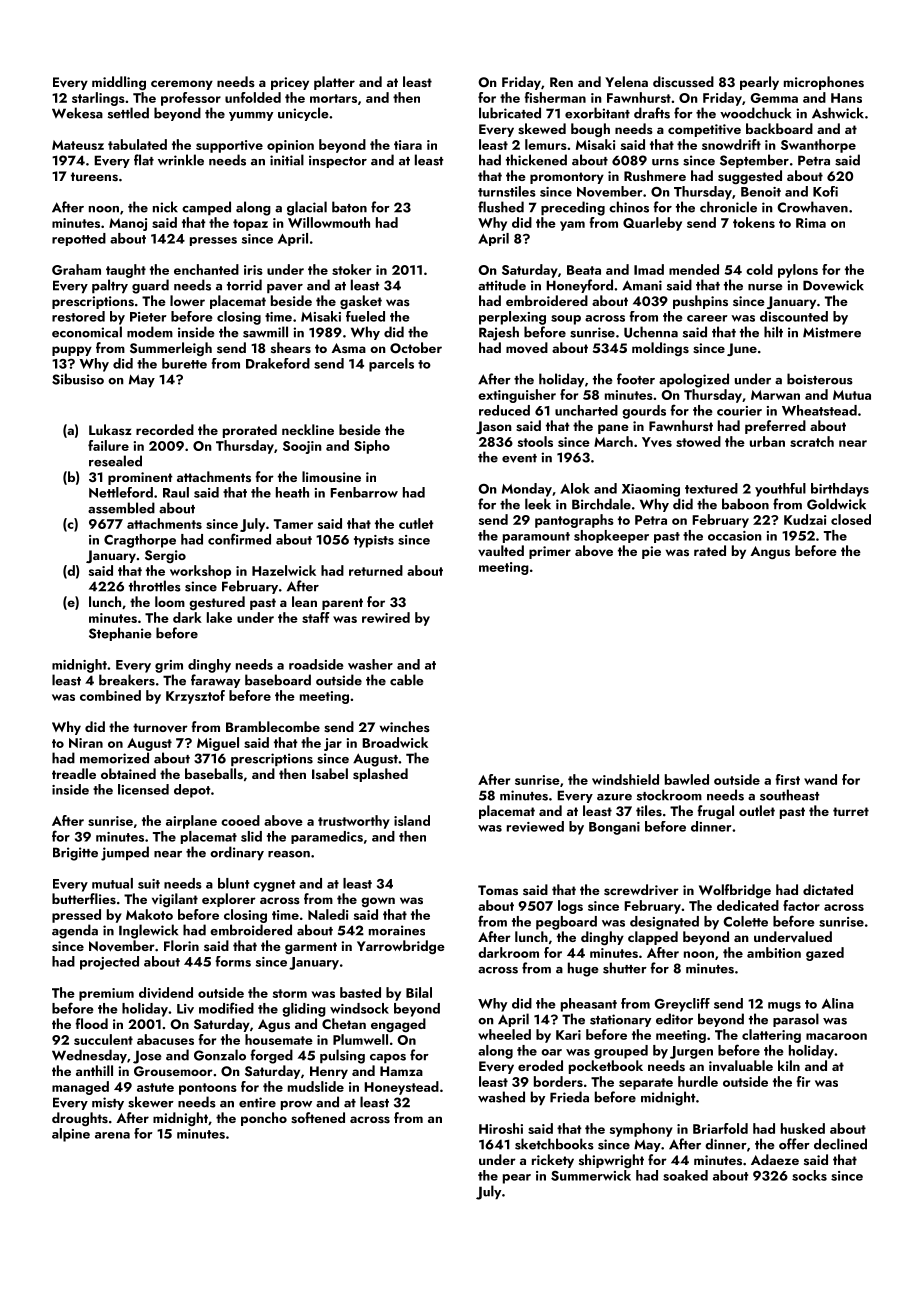  I want to click on turret, so click(851, 811).
